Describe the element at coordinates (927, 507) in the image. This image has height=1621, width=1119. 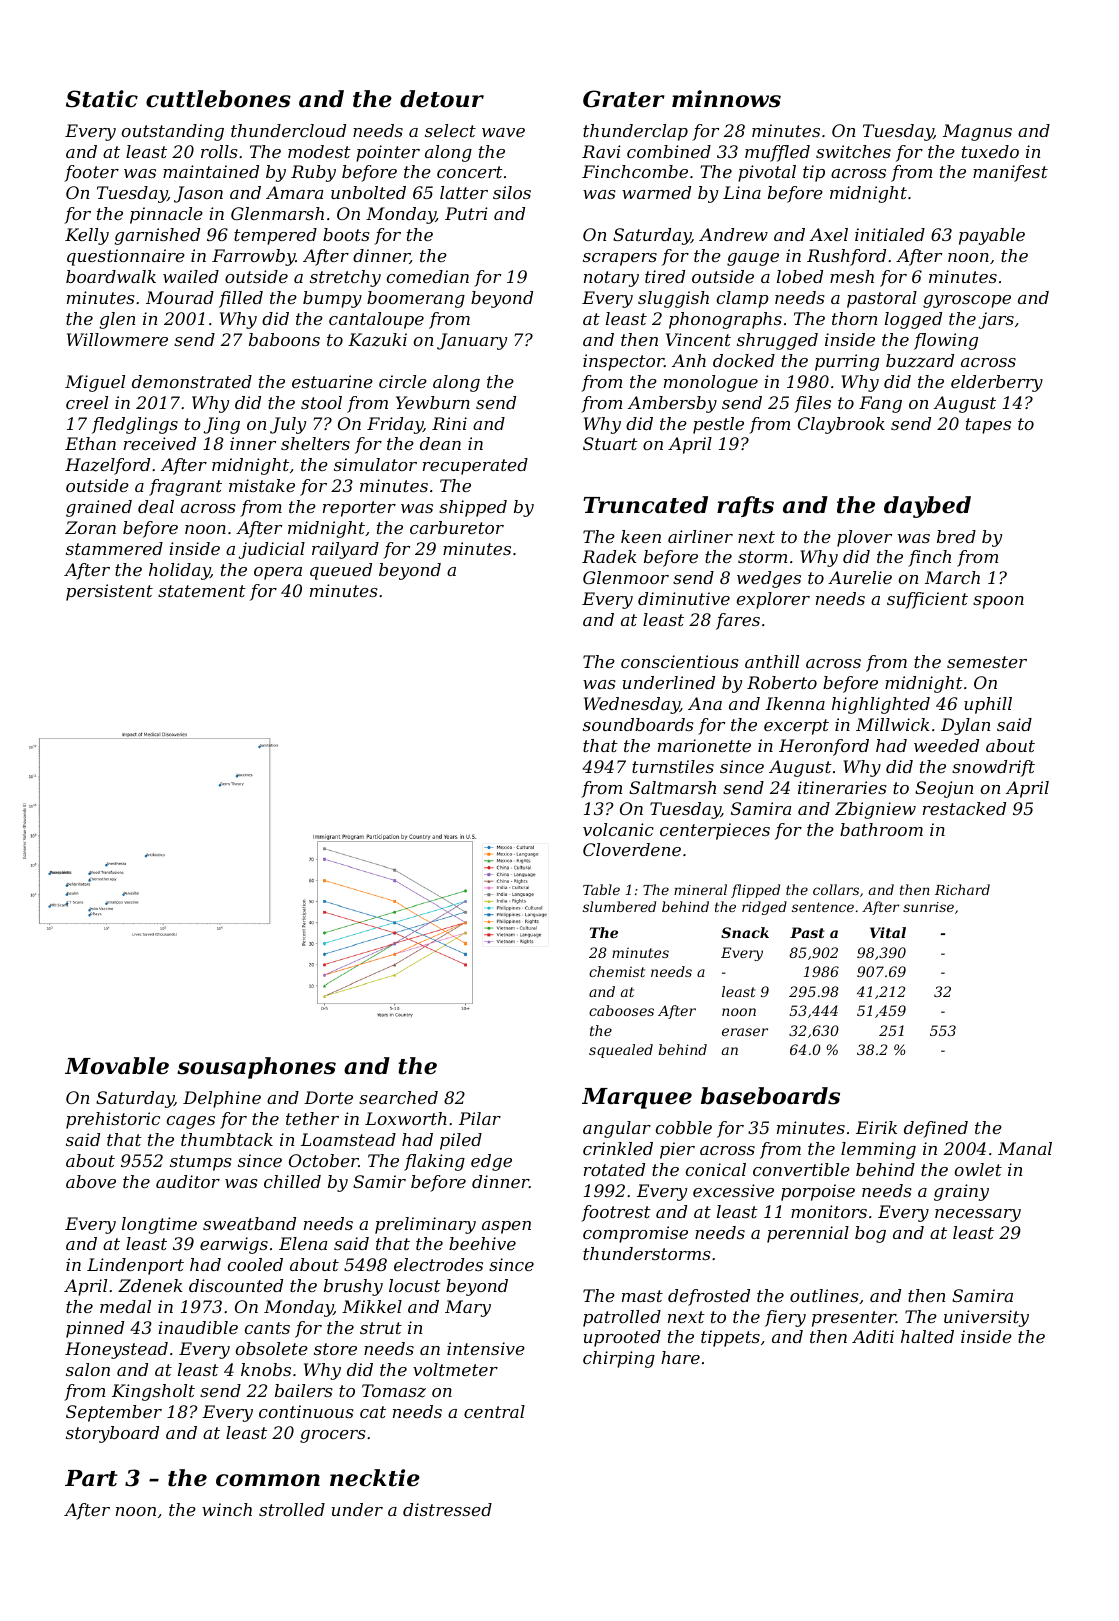
I see `daybed` at that location.
